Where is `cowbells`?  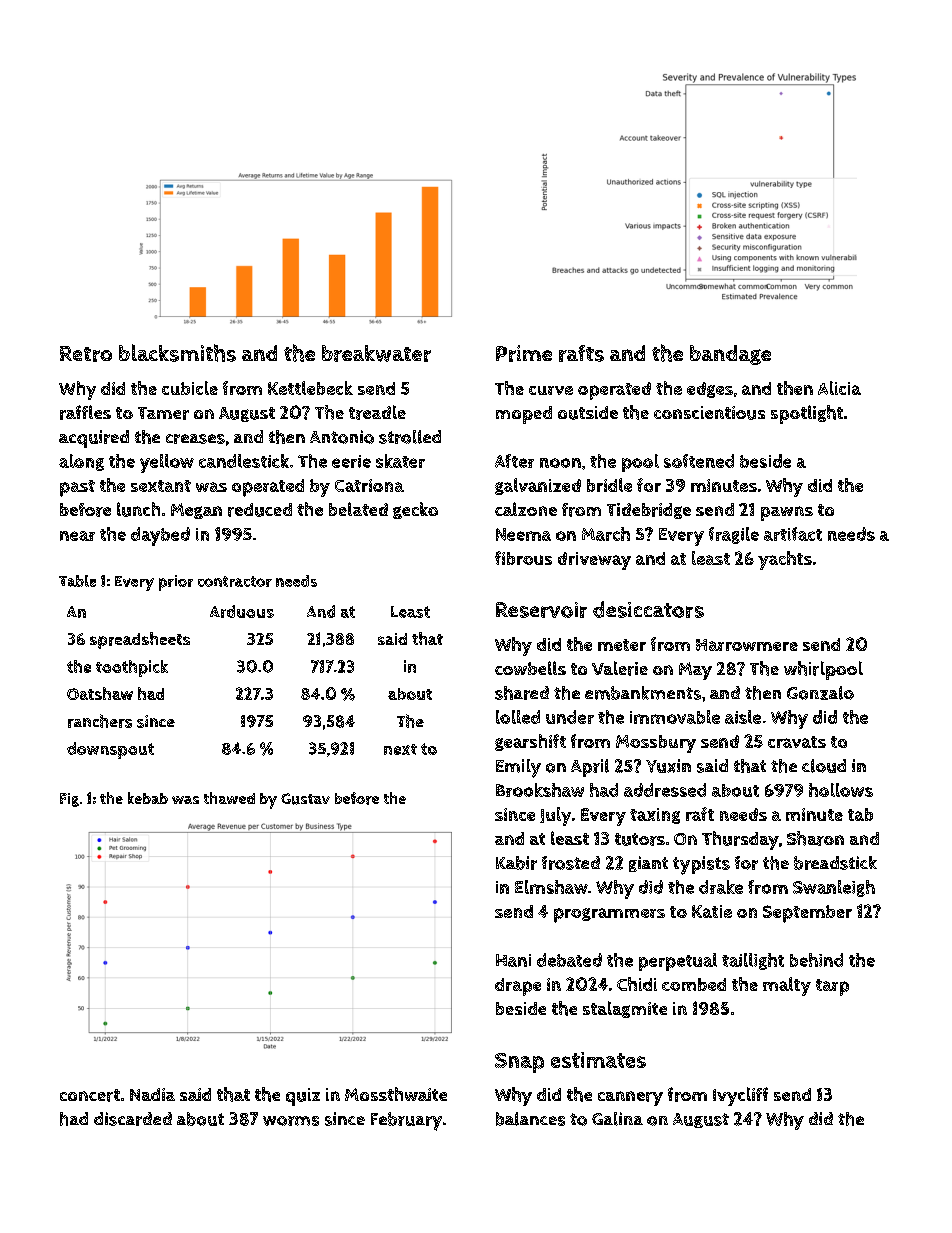 cowbells is located at coordinates (530, 668).
